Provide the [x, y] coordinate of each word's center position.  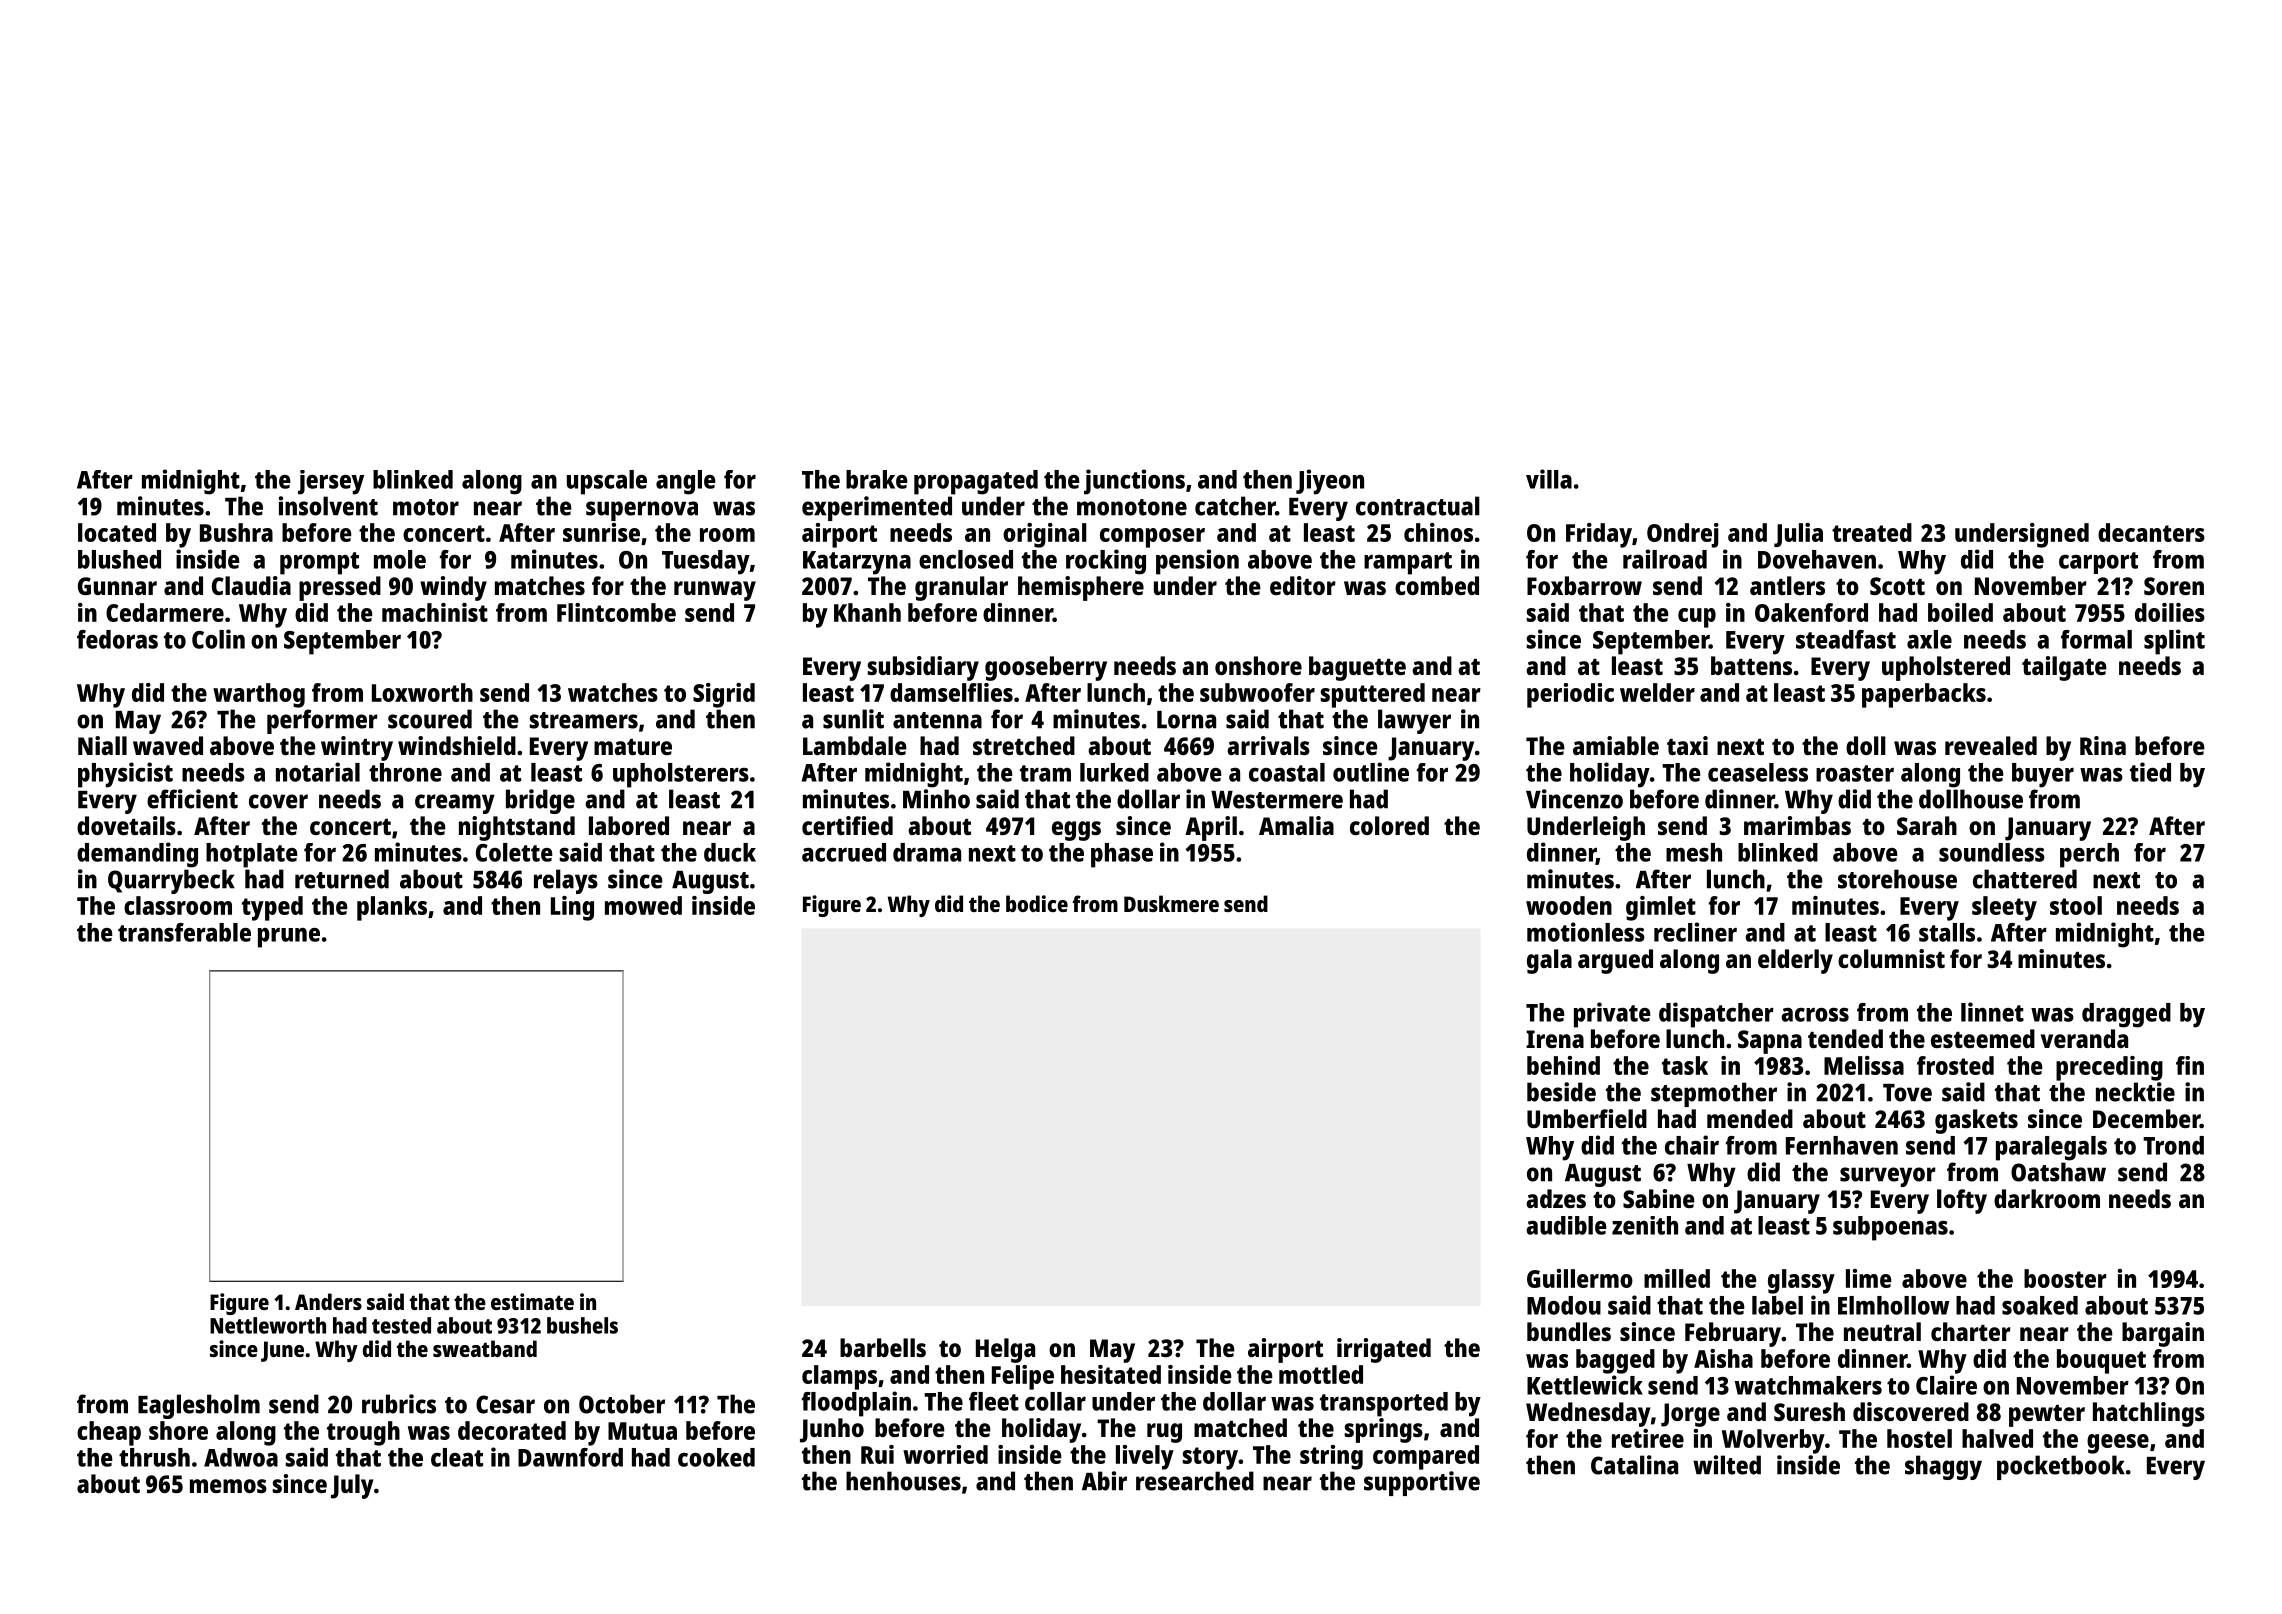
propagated [976, 482]
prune [289, 938]
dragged [2126, 1015]
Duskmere [1171, 903]
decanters [2151, 532]
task [1685, 1065]
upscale [607, 482]
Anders [328, 1301]
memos [228, 1486]
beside [1561, 1092]
